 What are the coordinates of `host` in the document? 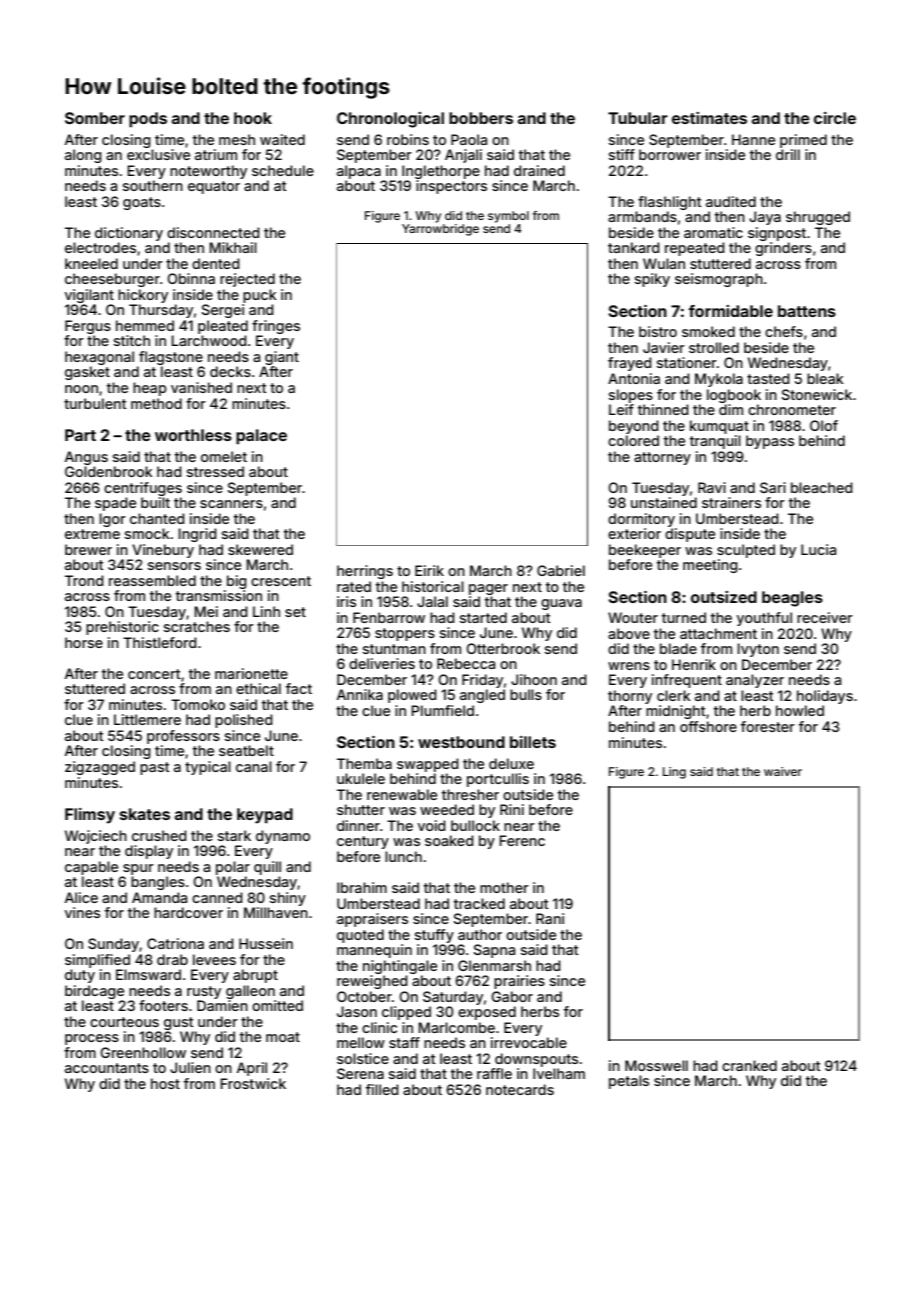 It's located at (165, 1083).
